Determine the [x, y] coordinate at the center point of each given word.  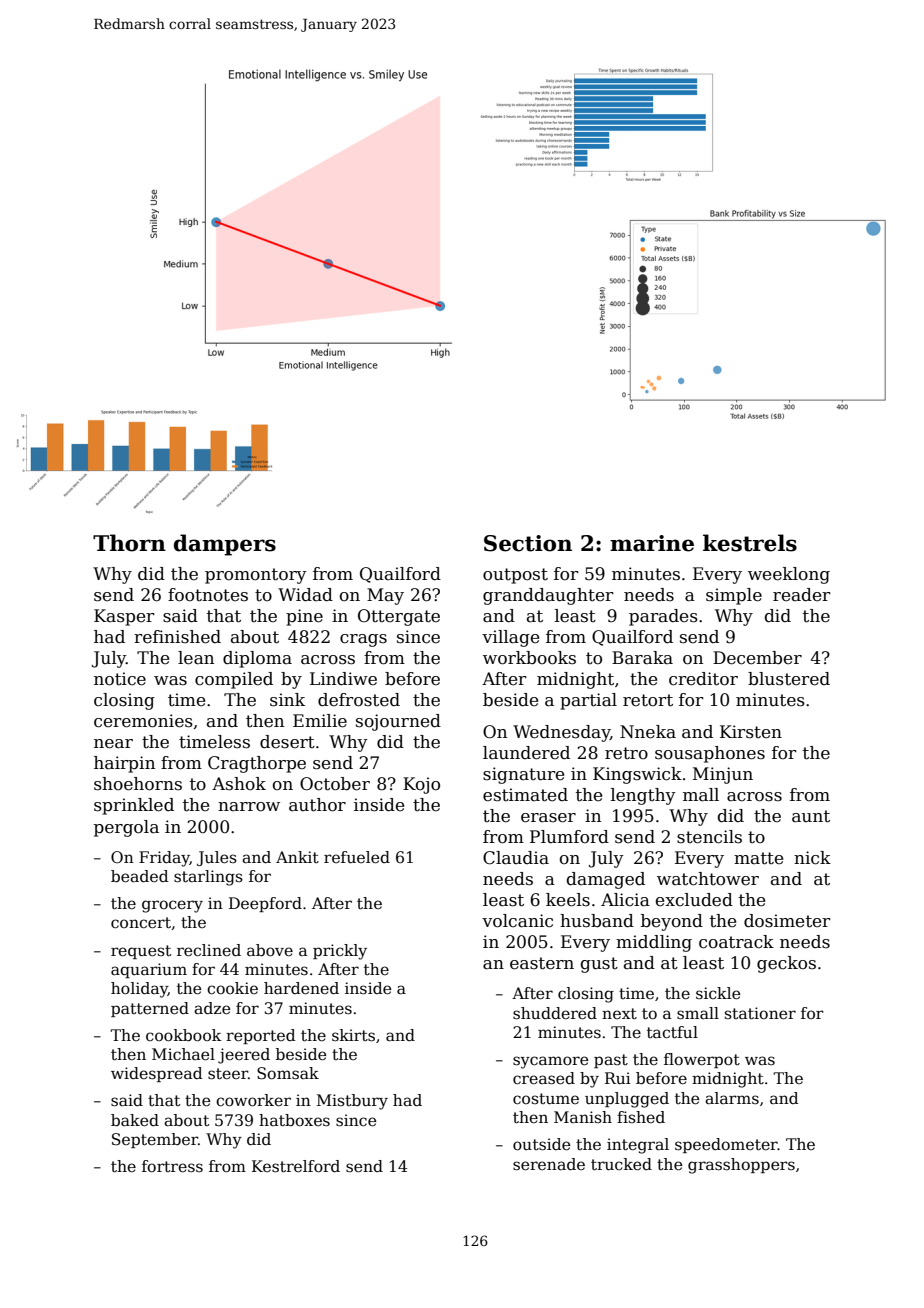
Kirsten [751, 732]
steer [228, 1074]
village [510, 638]
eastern [542, 963]
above [270, 950]
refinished [177, 637]
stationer [760, 1013]
